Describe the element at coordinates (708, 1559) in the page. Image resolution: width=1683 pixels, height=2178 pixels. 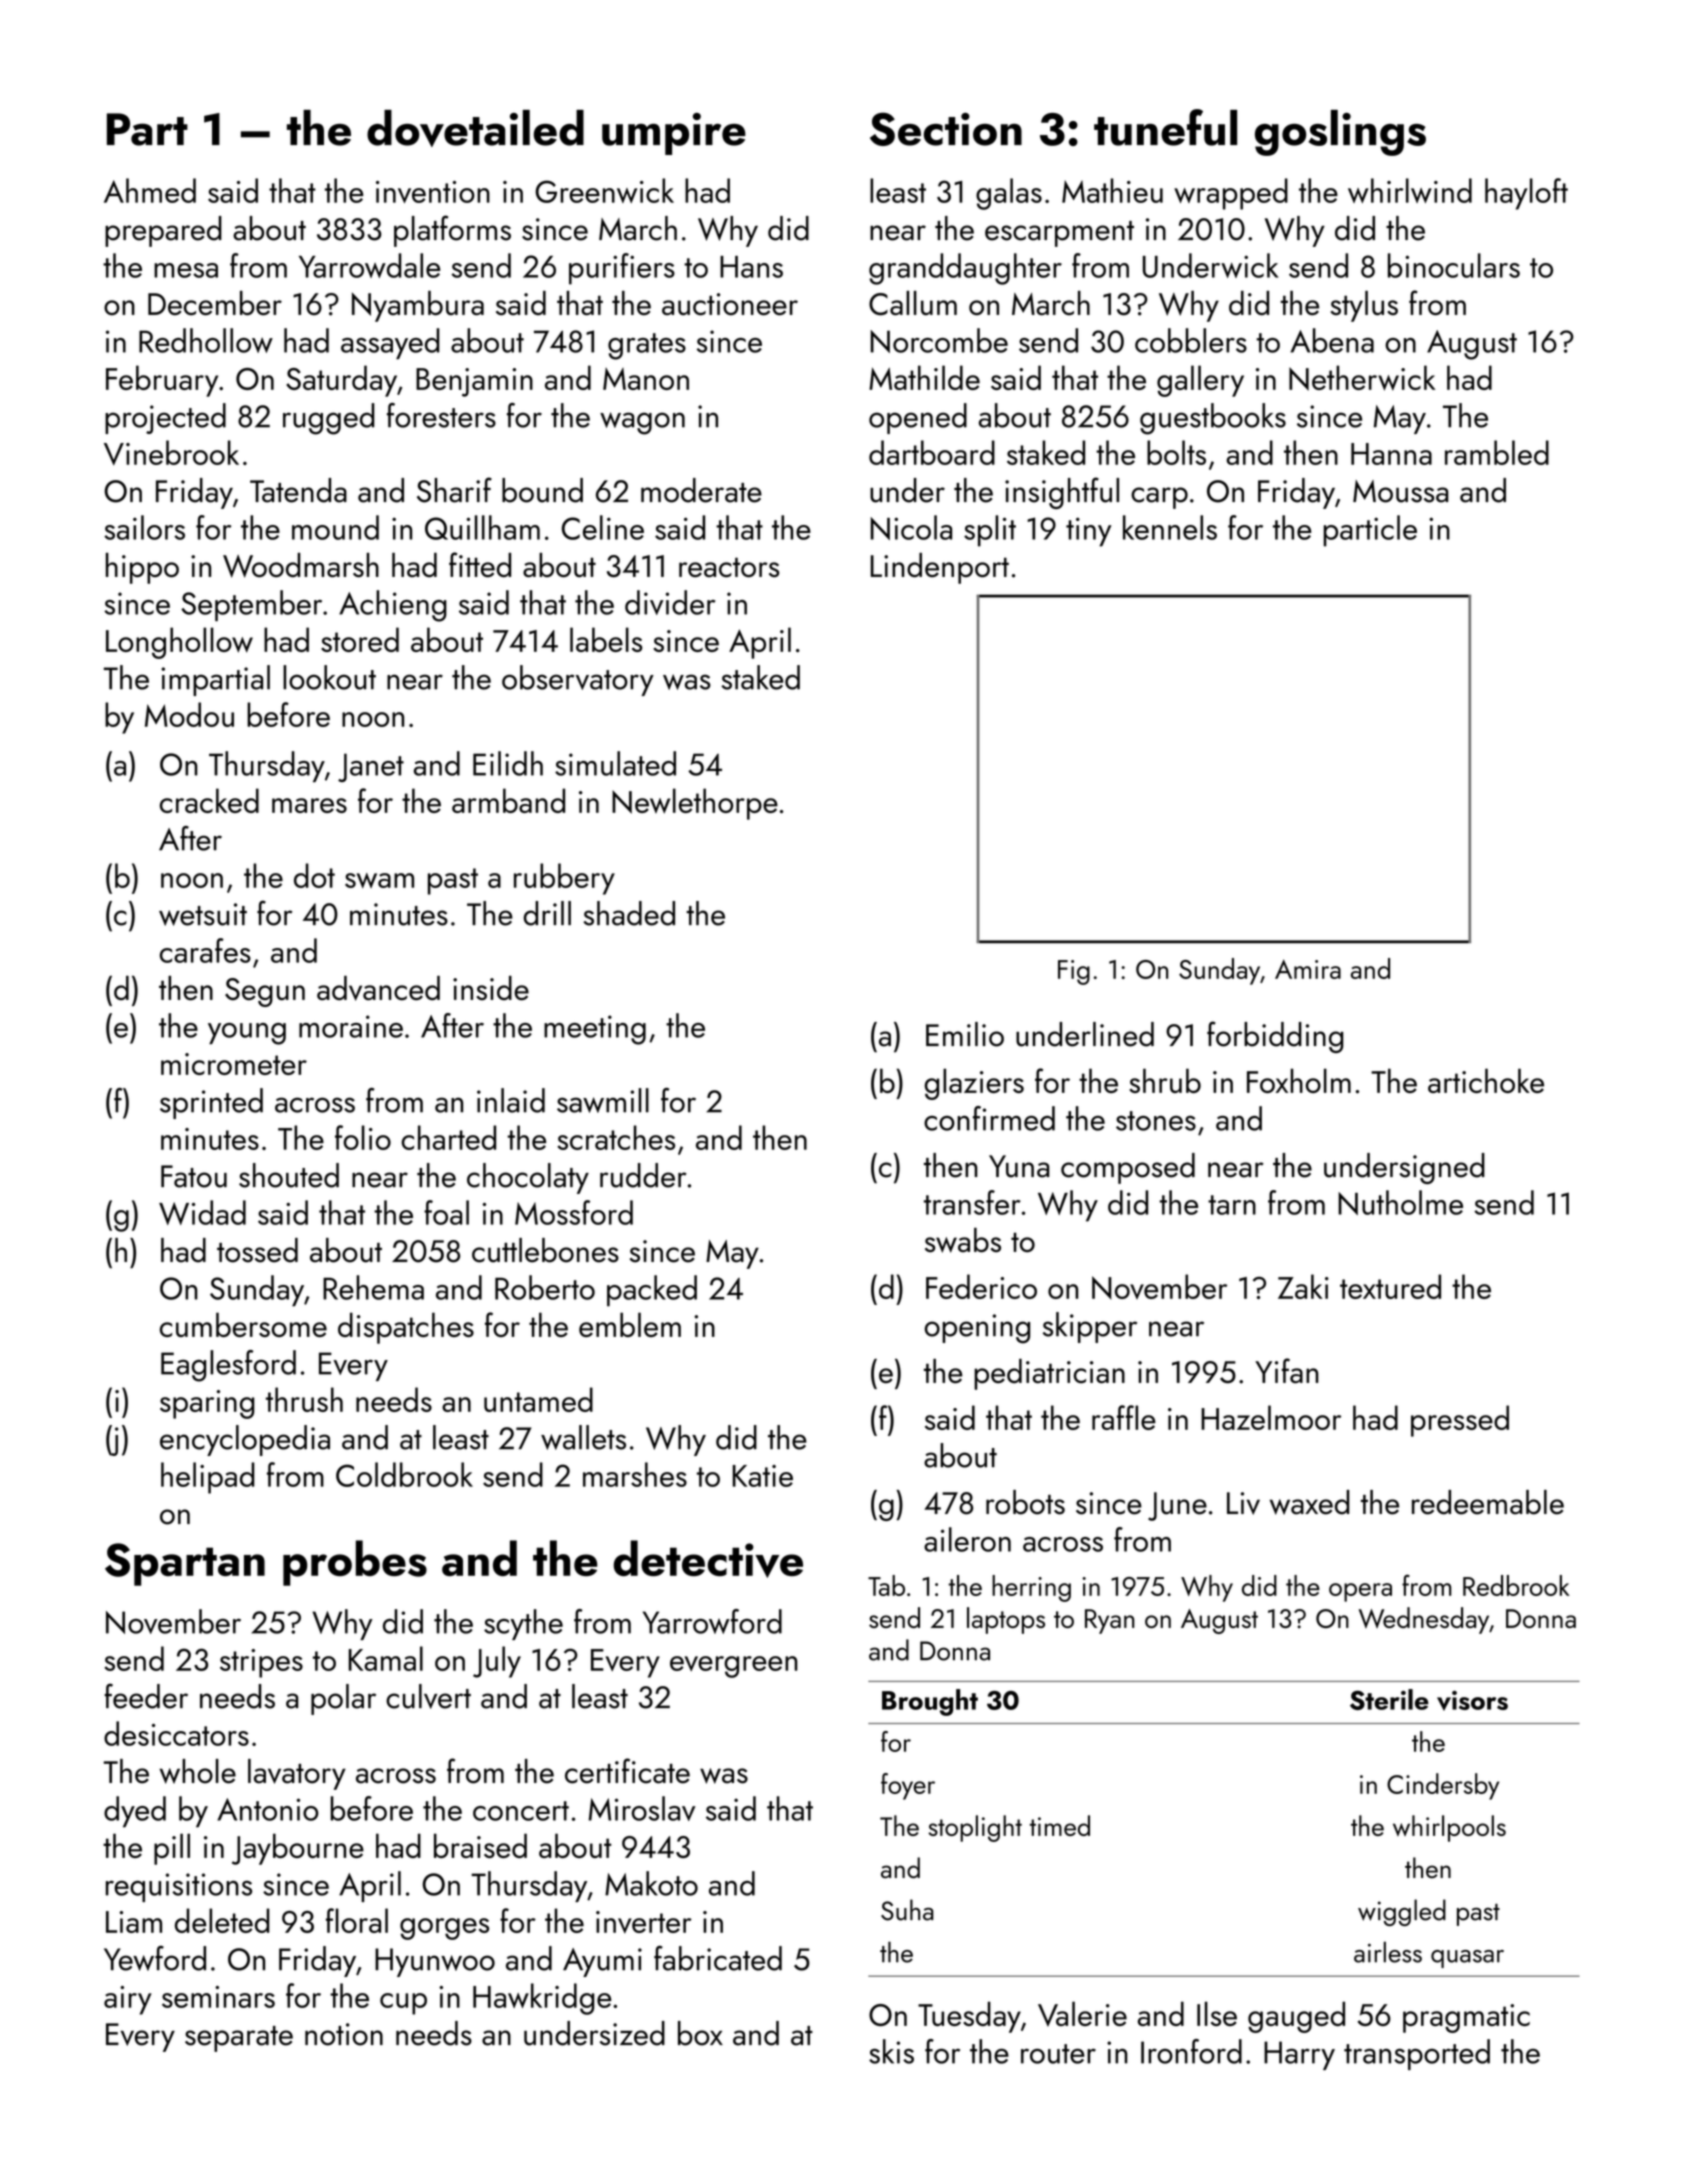
I see `detective` at that location.
